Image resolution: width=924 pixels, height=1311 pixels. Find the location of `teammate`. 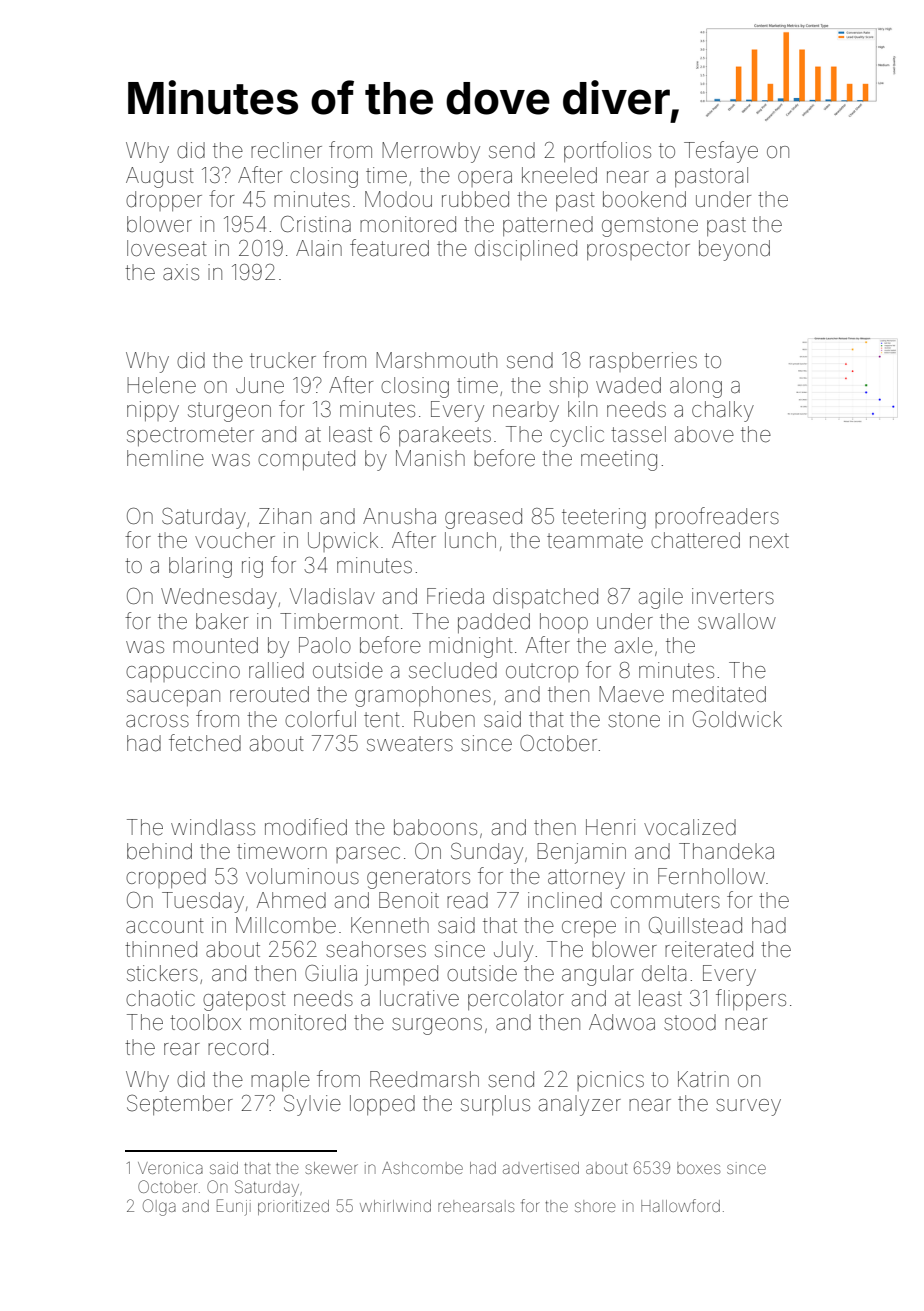

teammate is located at coordinates (595, 541).
